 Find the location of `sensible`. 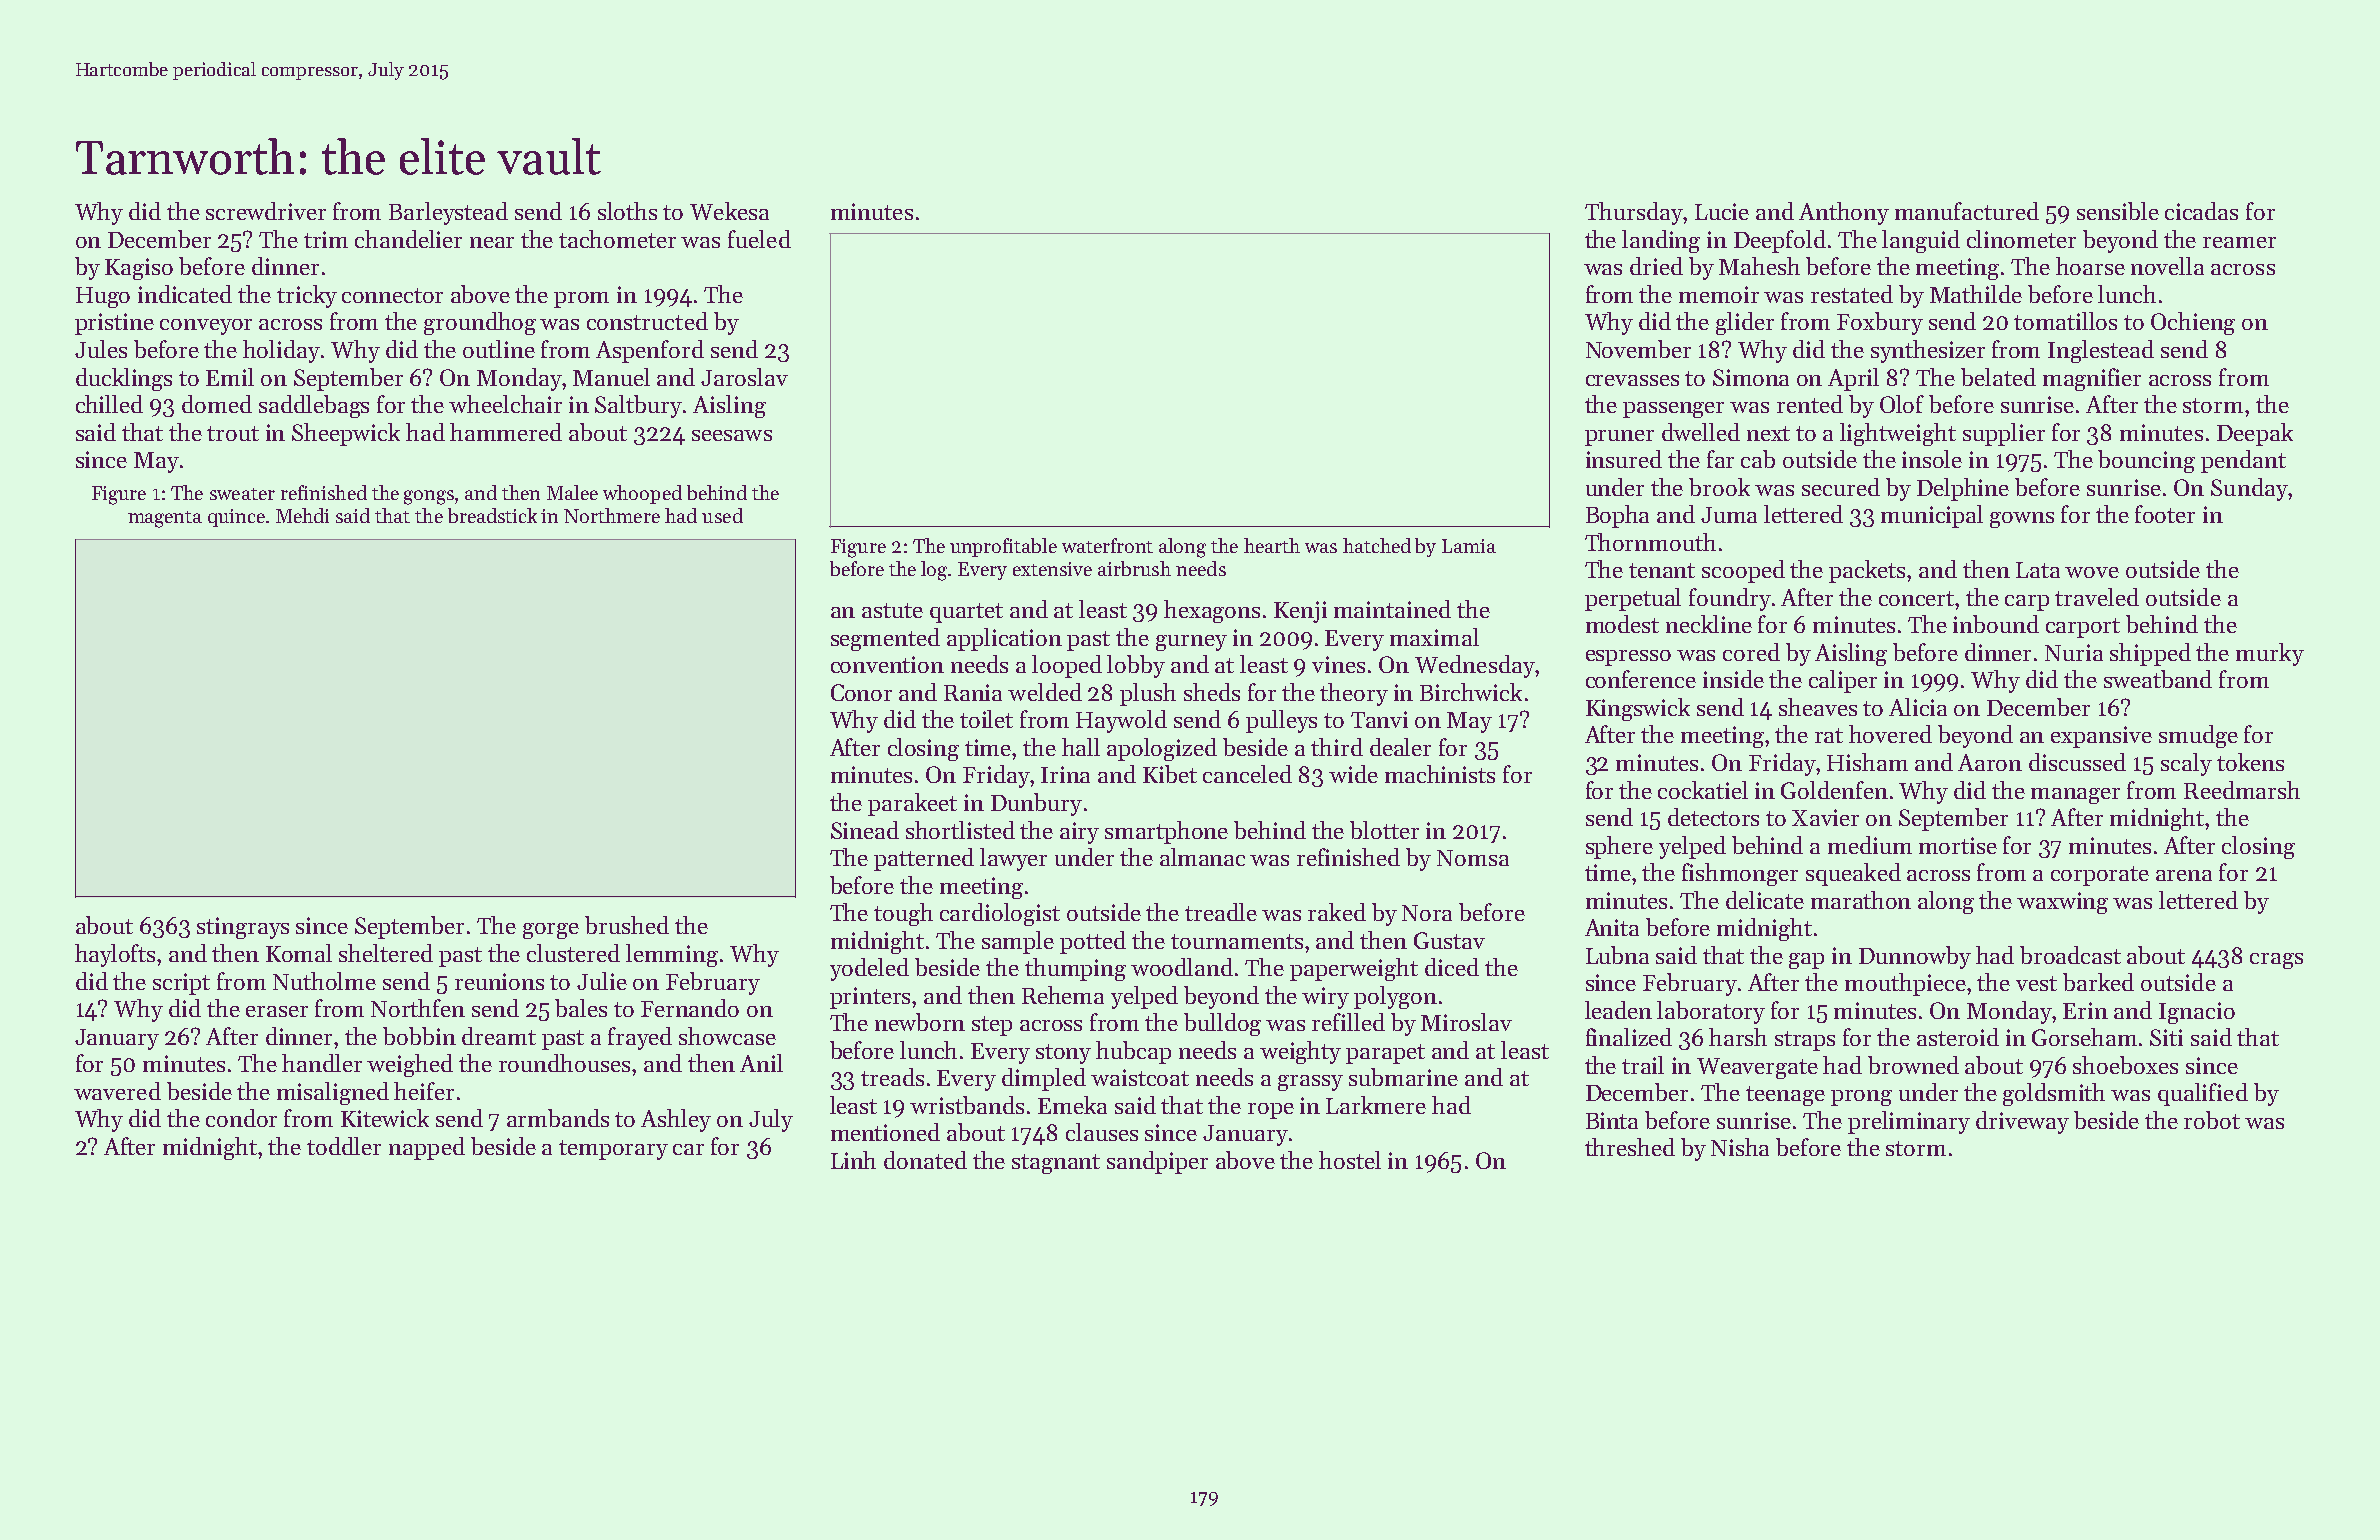

sensible is located at coordinates (2118, 211).
